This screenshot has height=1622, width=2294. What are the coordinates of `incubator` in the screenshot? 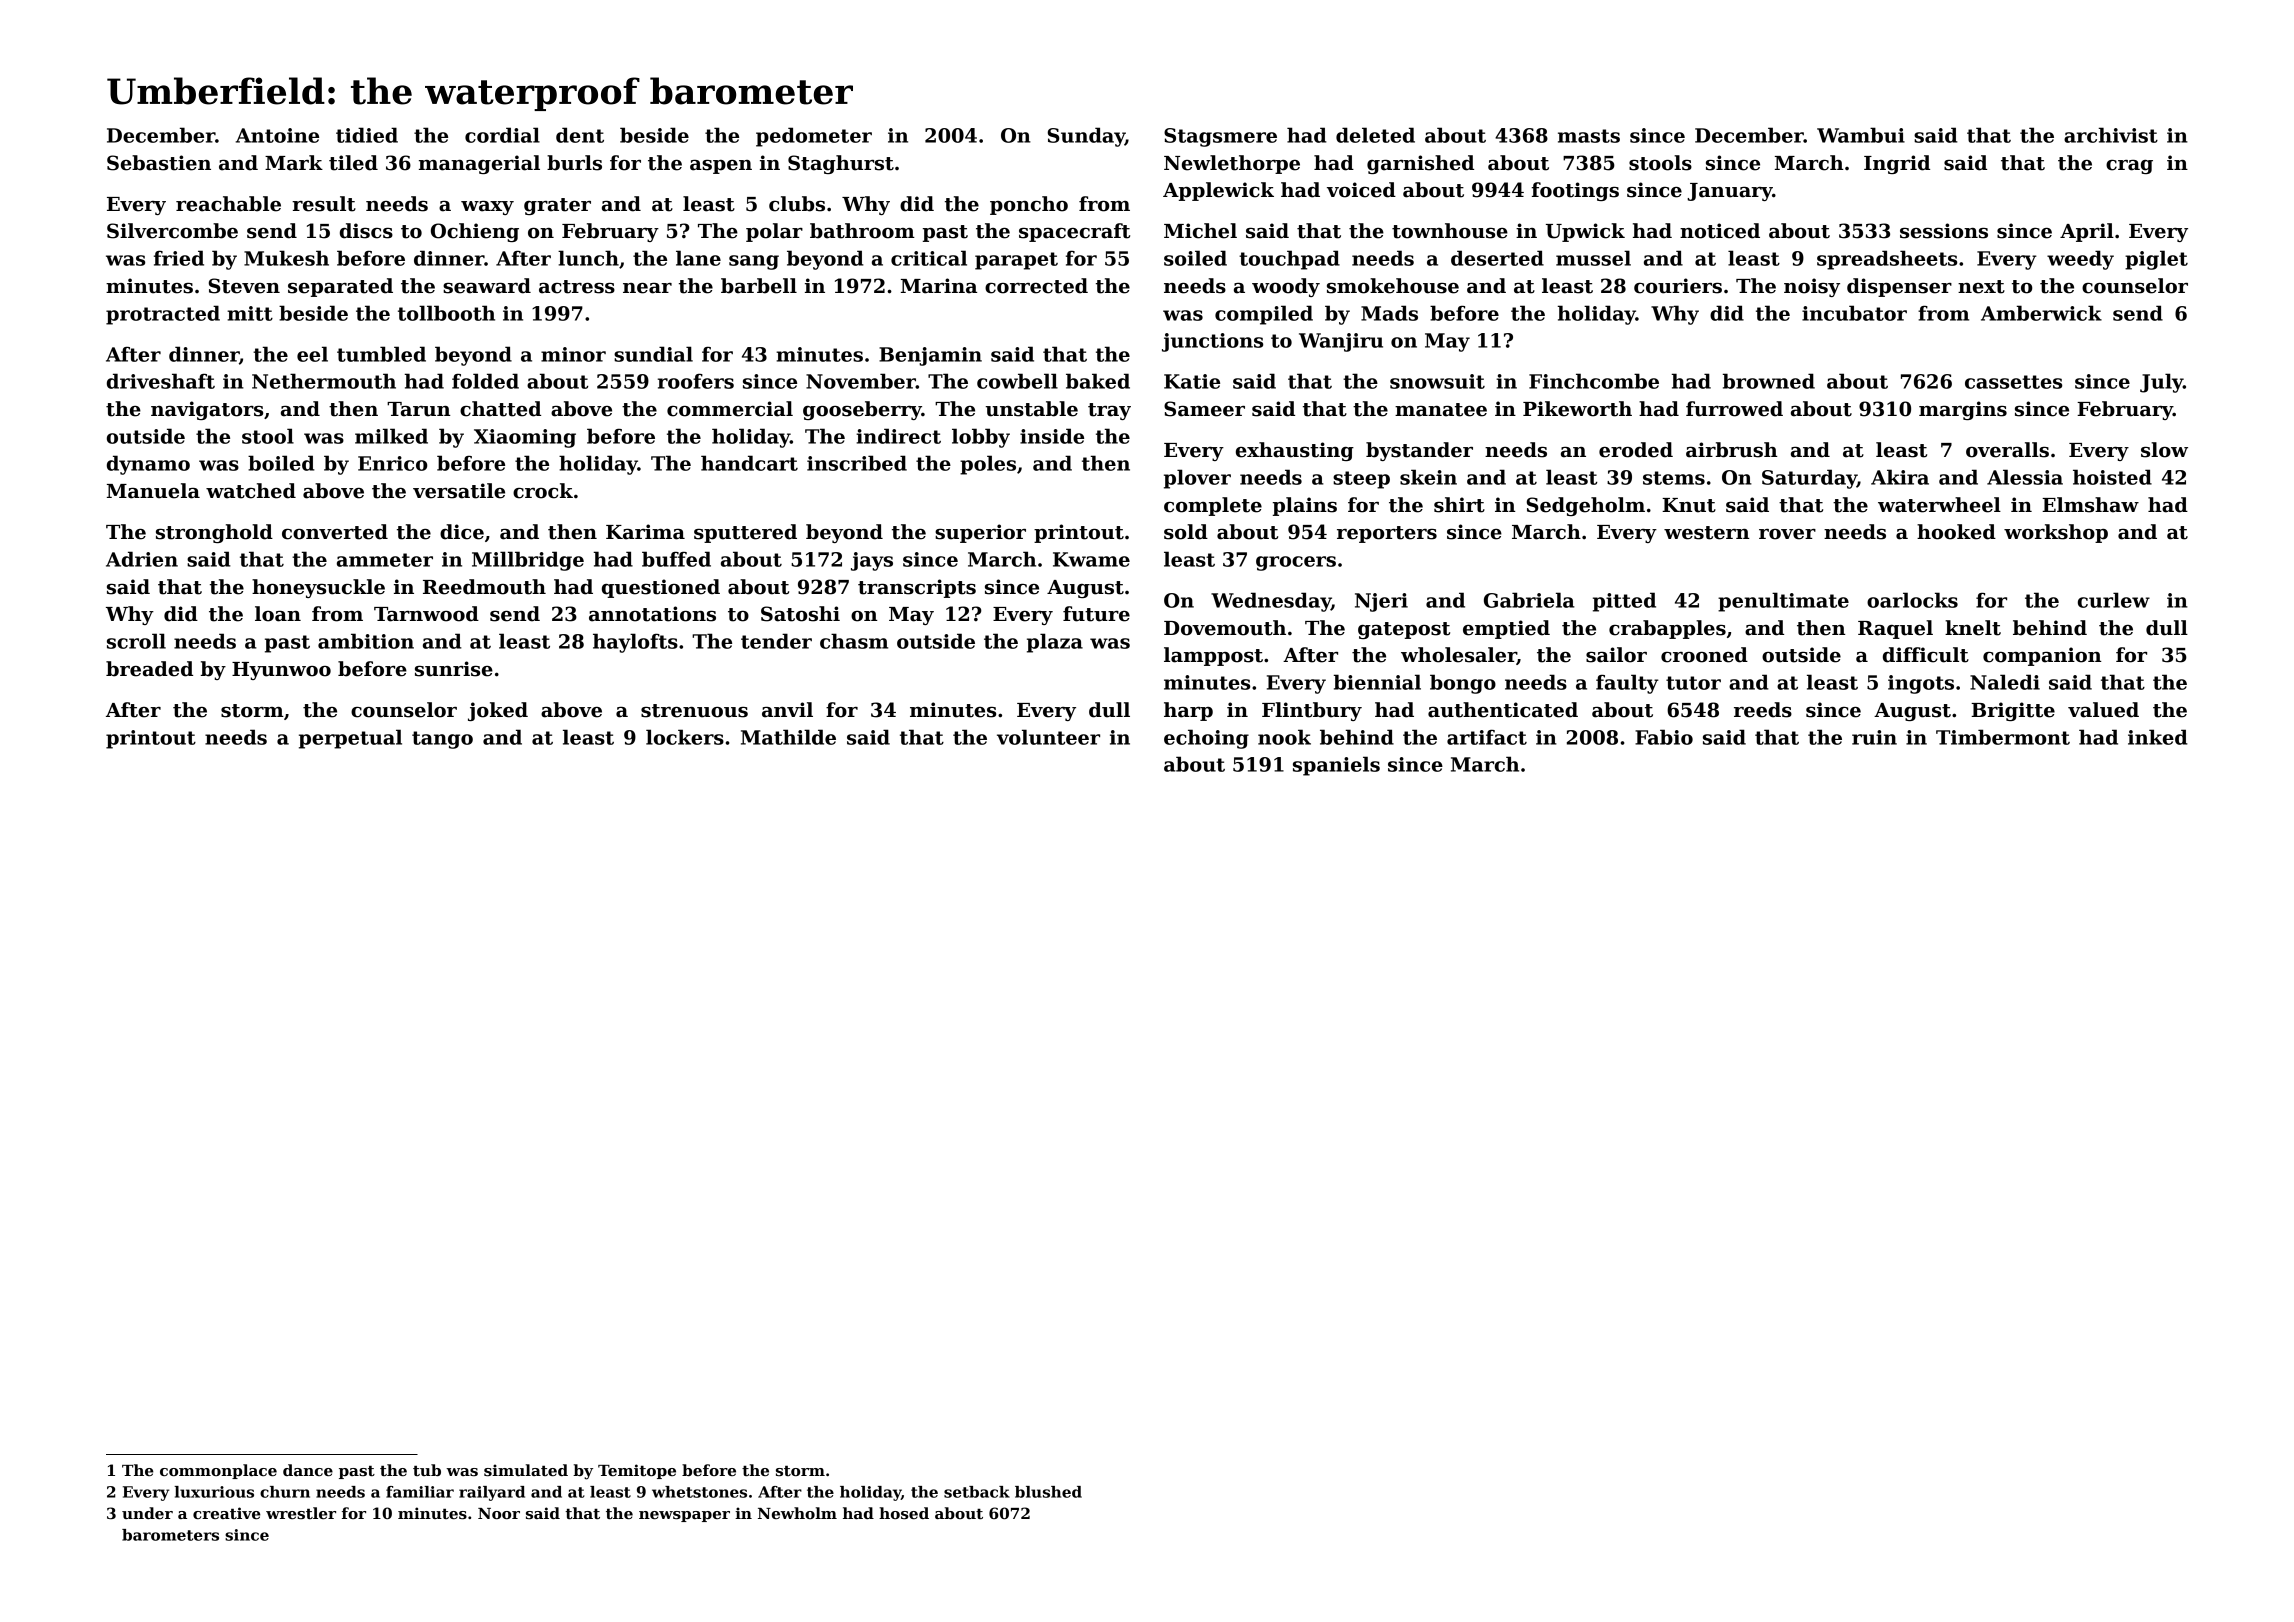 It's located at (1854, 313).
